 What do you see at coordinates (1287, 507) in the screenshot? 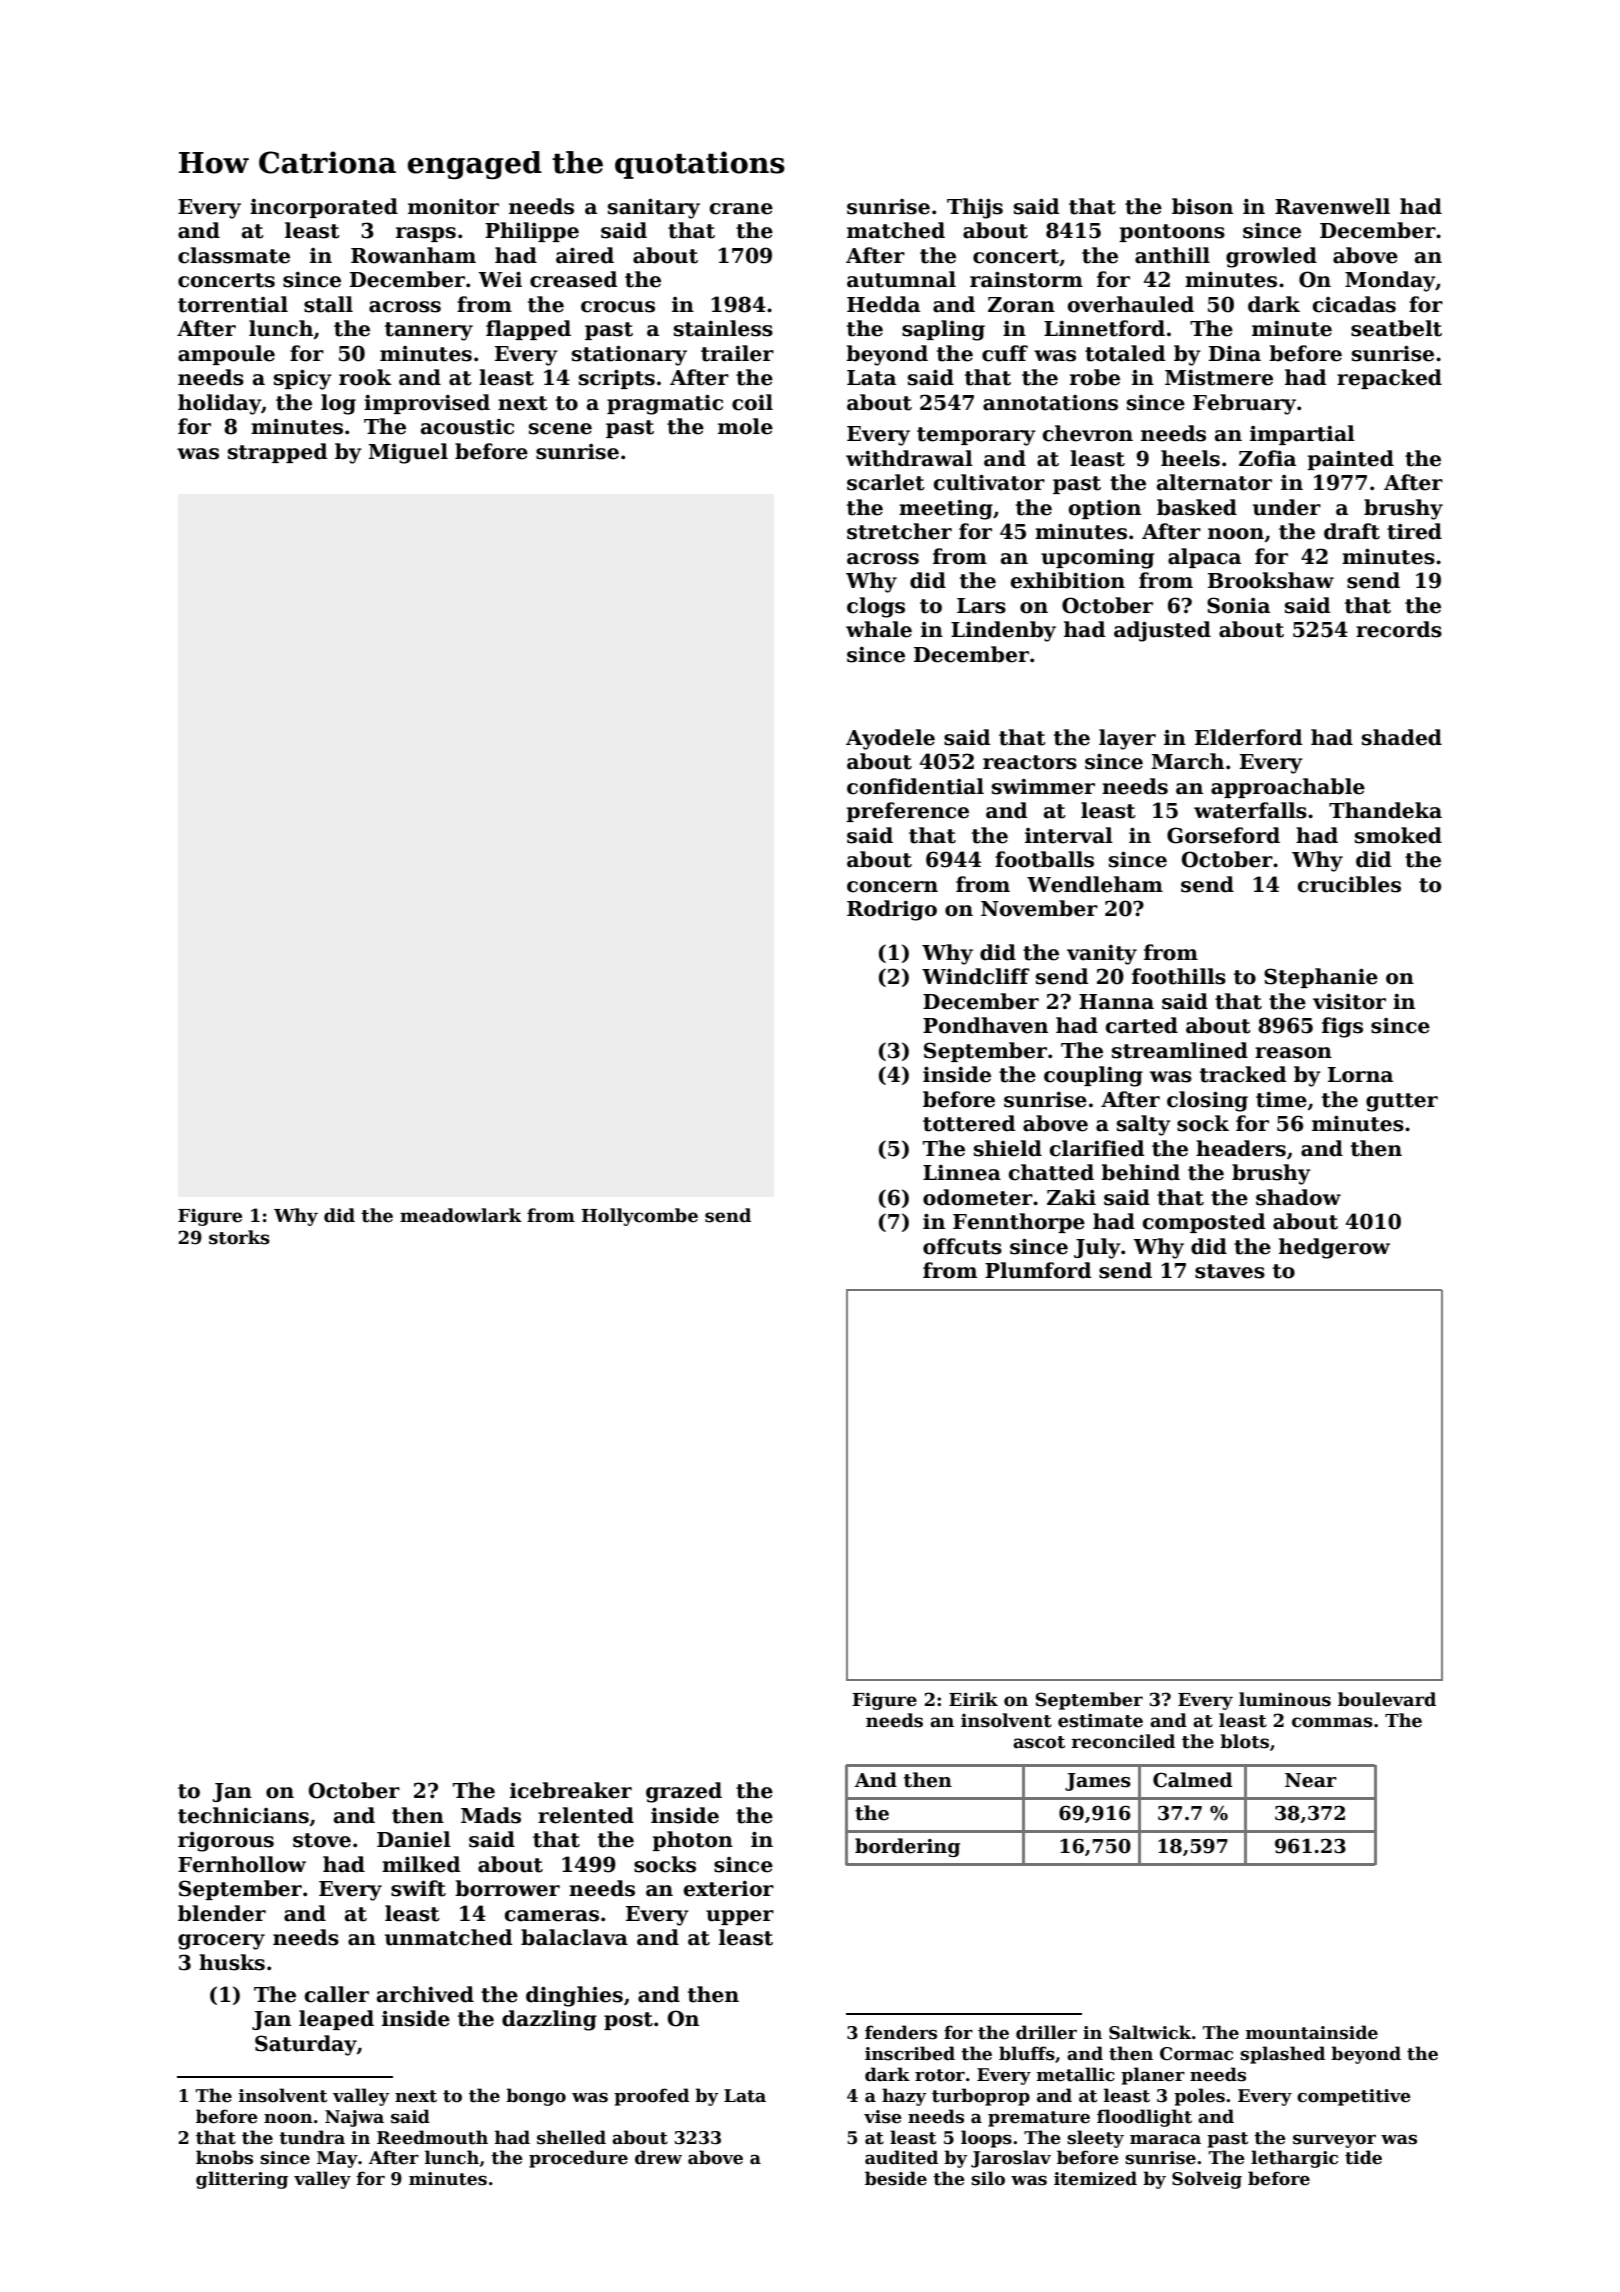
I see `under` at bounding box center [1287, 507].
